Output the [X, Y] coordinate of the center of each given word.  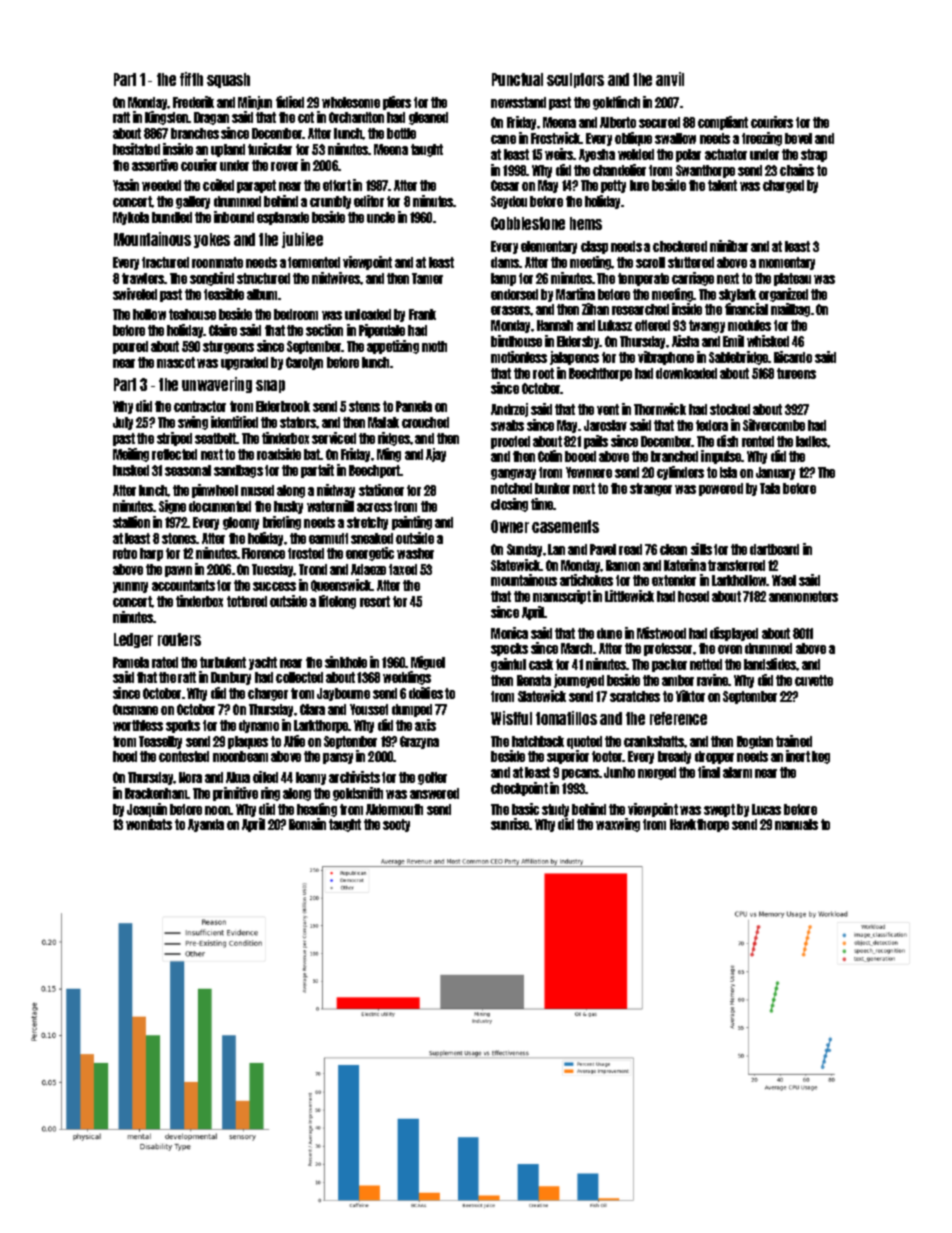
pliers [397, 103]
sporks [183, 726]
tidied [290, 102]
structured [263, 278]
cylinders [680, 473]
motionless [519, 357]
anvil [670, 79]
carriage [693, 279]
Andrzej [509, 410]
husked [131, 470]
